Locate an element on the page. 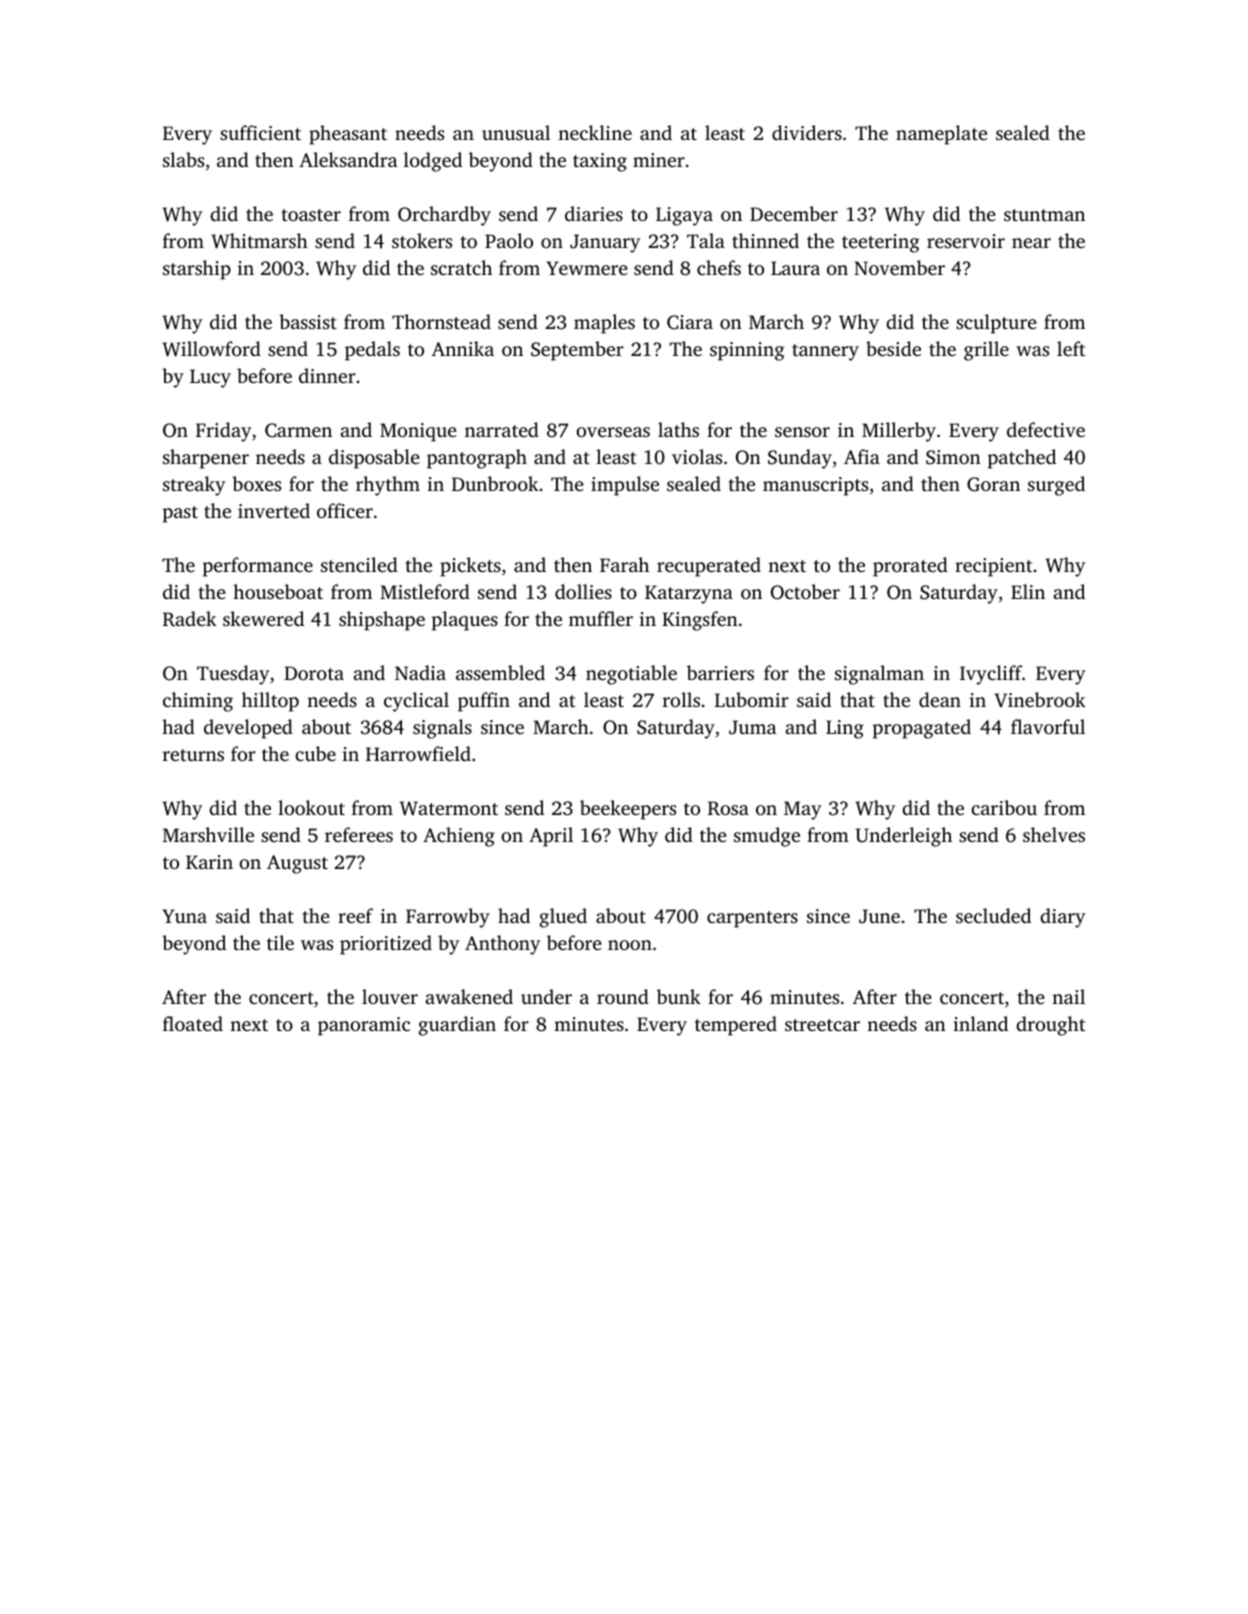  spinning is located at coordinates (747, 351).
